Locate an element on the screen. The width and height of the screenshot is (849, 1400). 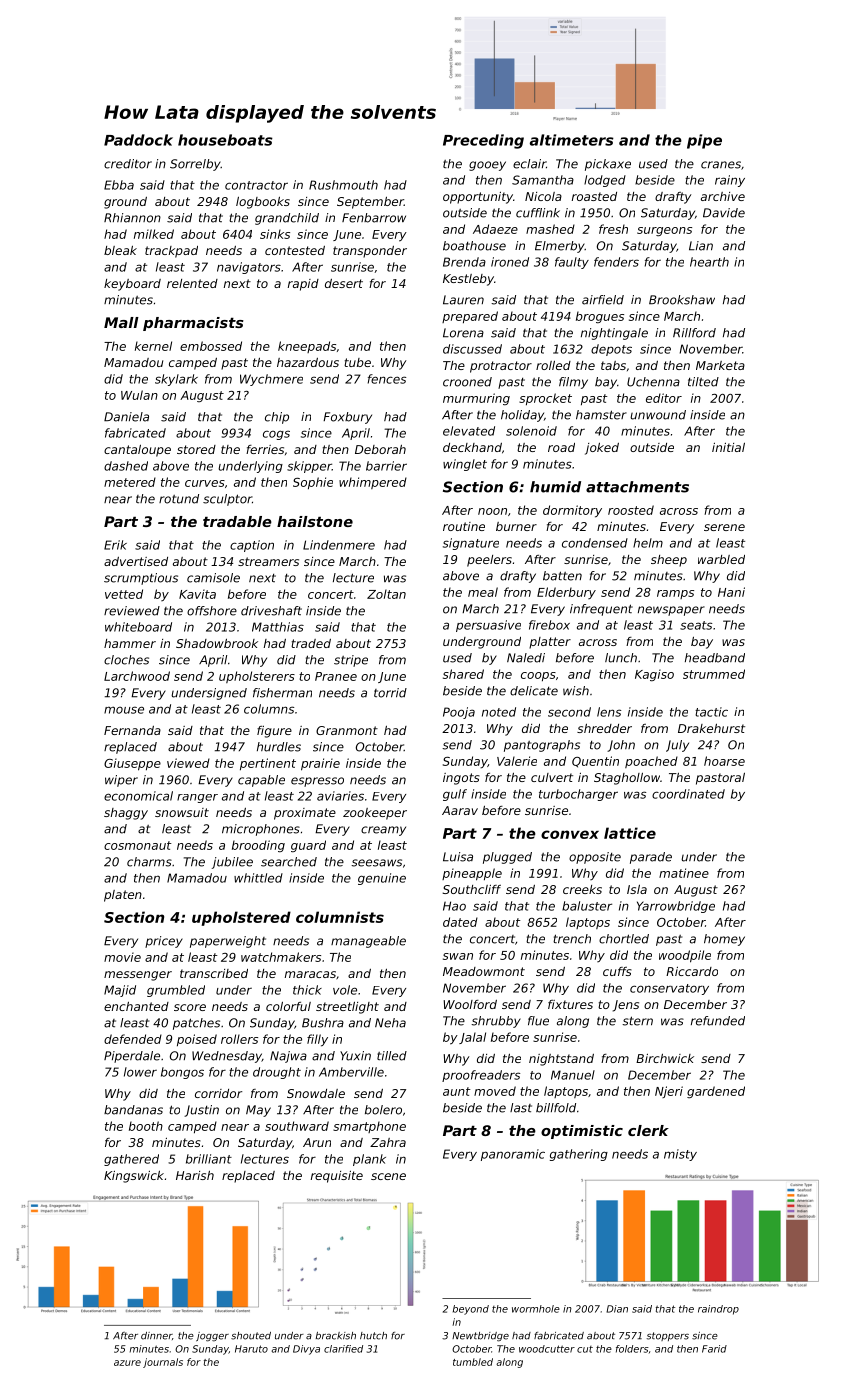
hearth is located at coordinates (709, 262).
